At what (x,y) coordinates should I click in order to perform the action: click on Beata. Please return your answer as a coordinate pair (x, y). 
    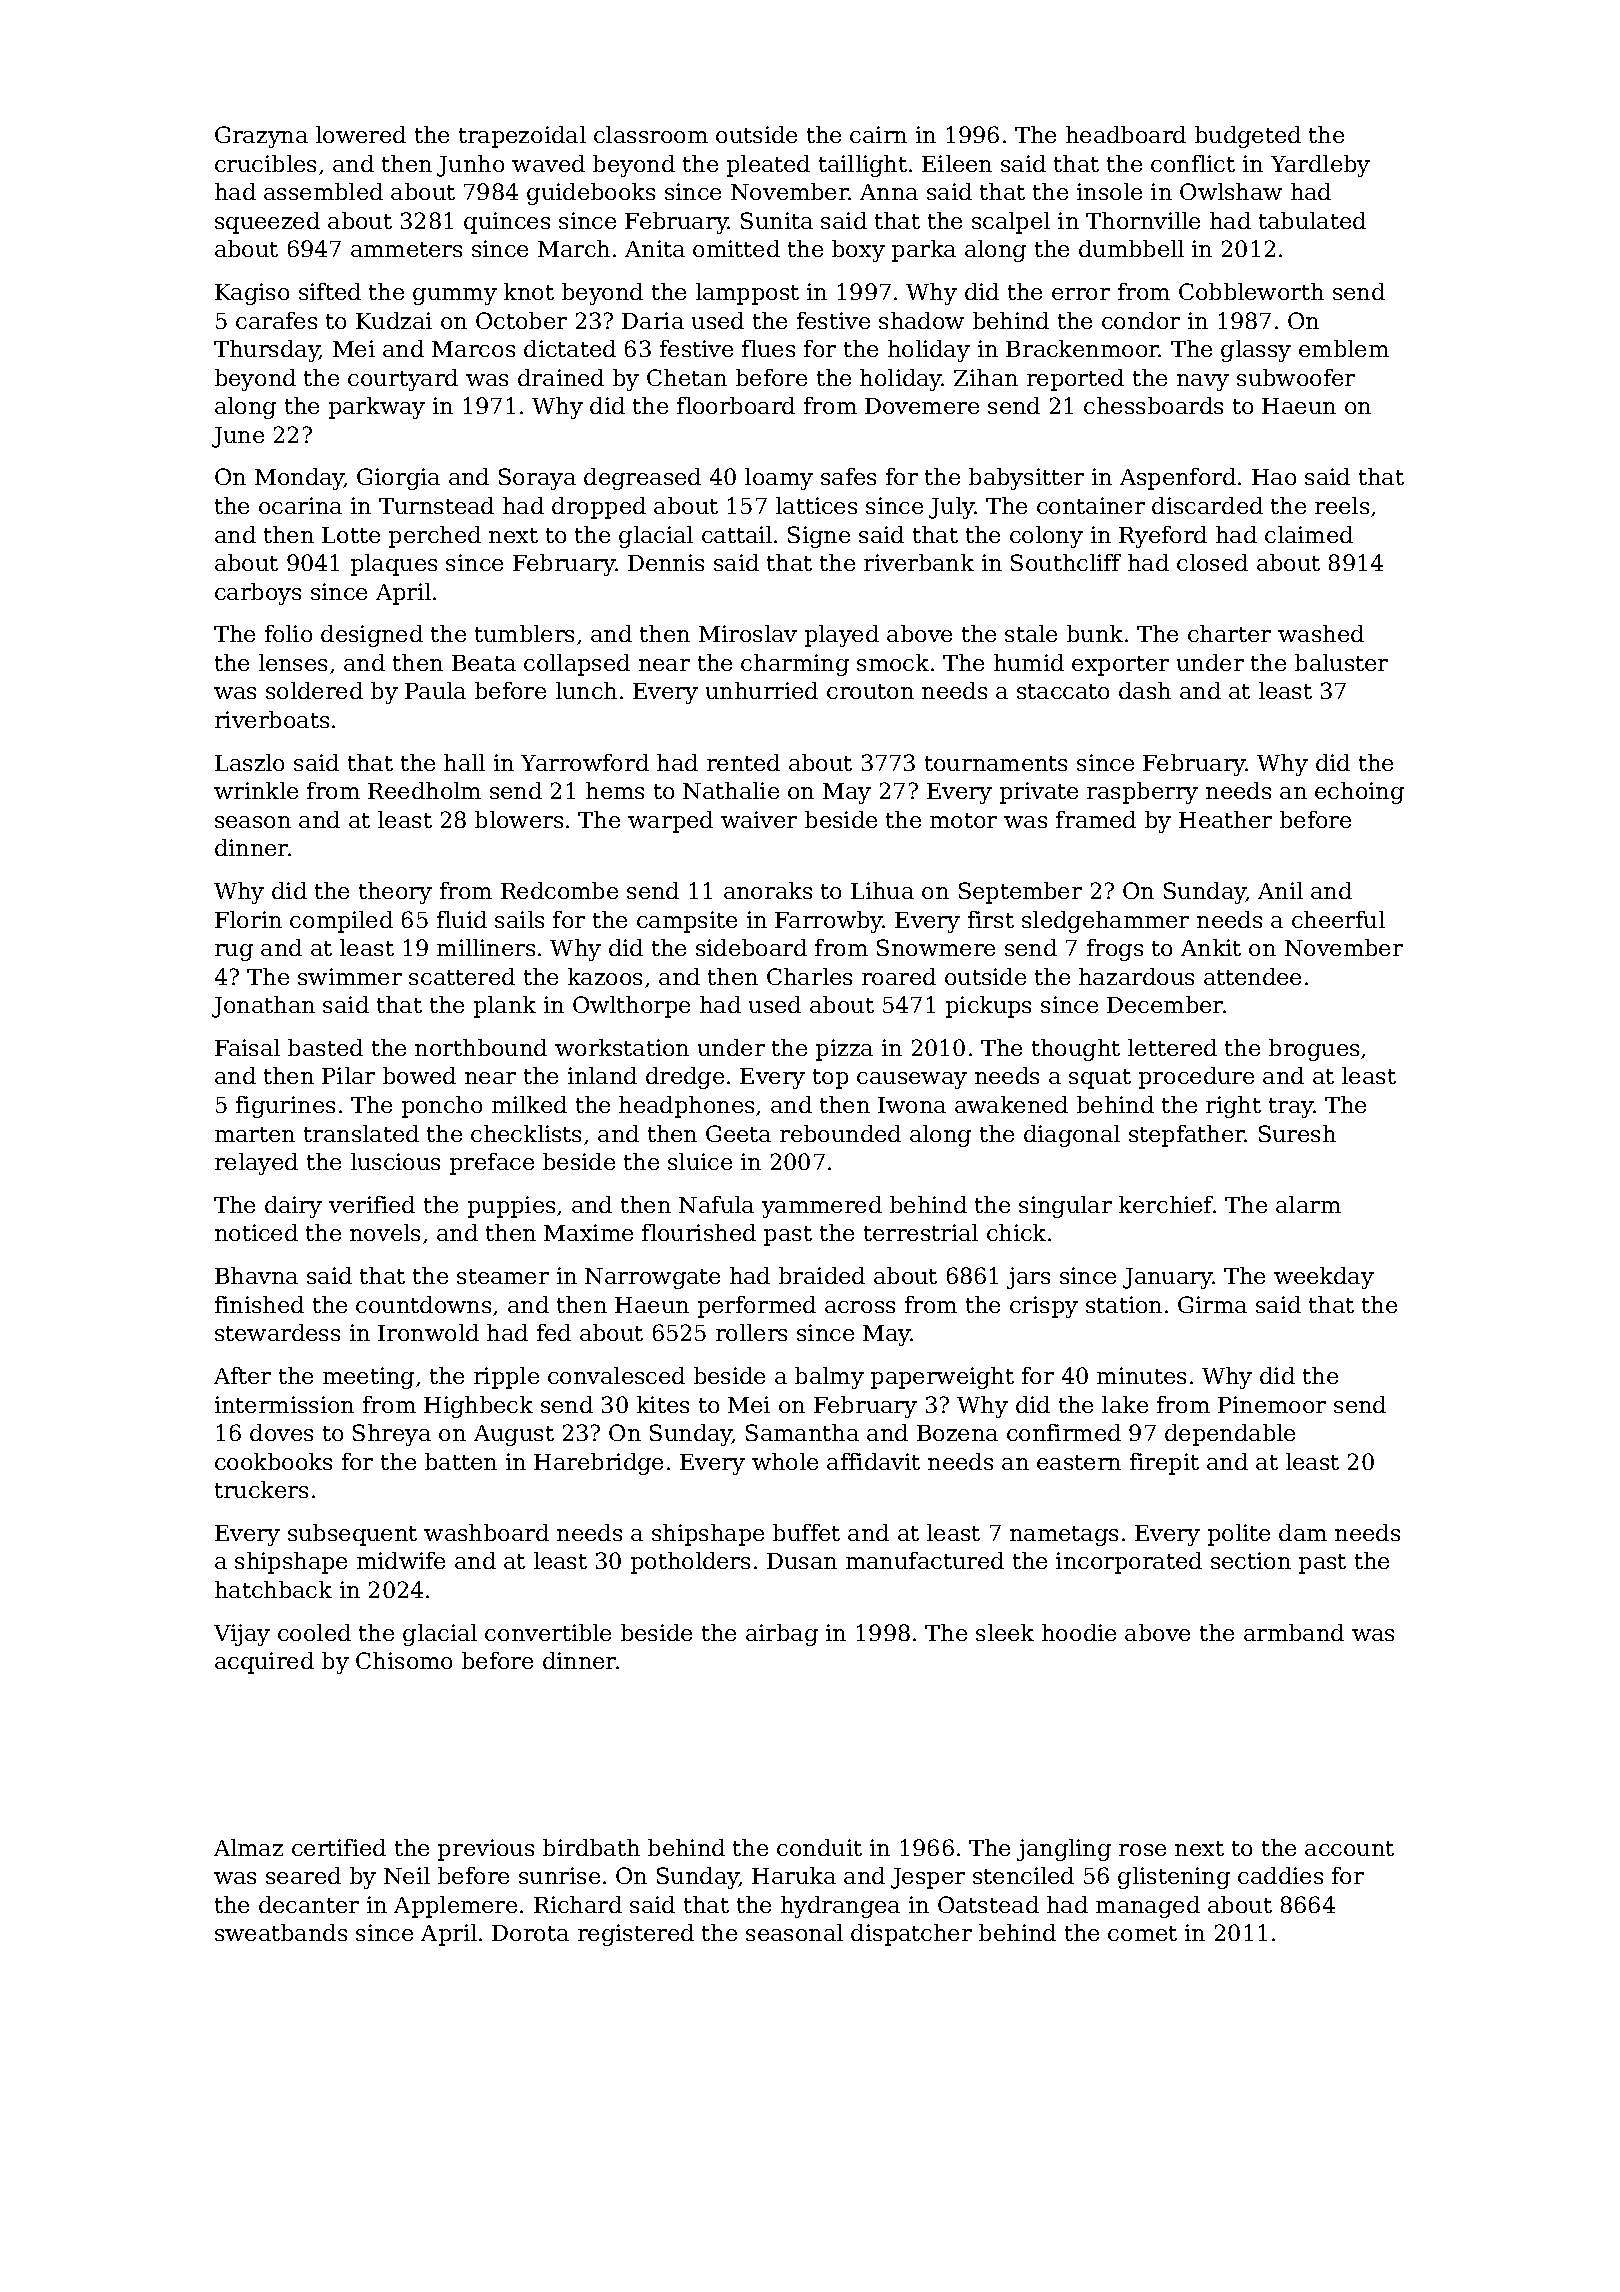
    Looking at the image, I should click on (484, 663).
